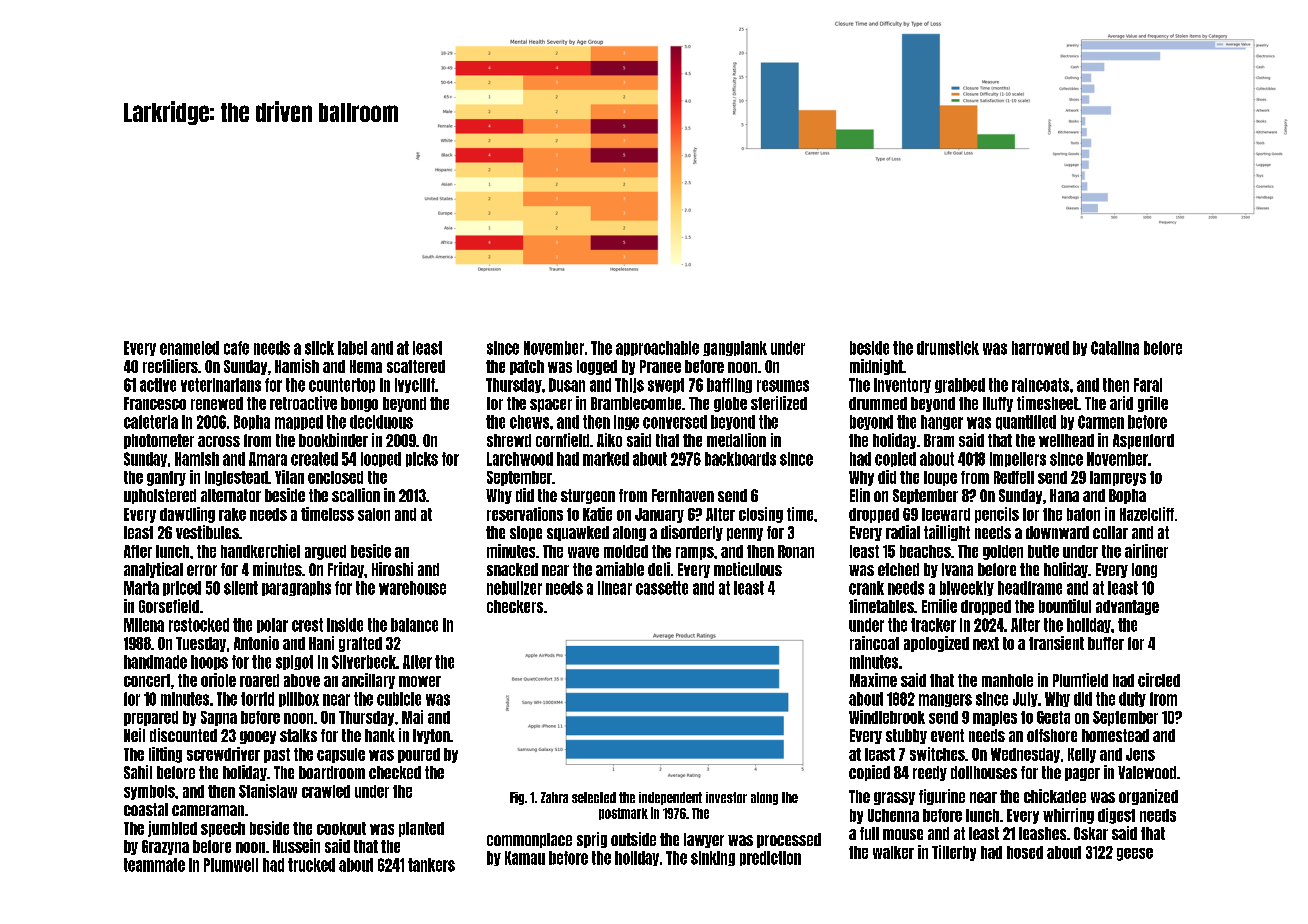 Image resolution: width=1308 pixels, height=924 pixels. I want to click on Elin, so click(860, 495).
